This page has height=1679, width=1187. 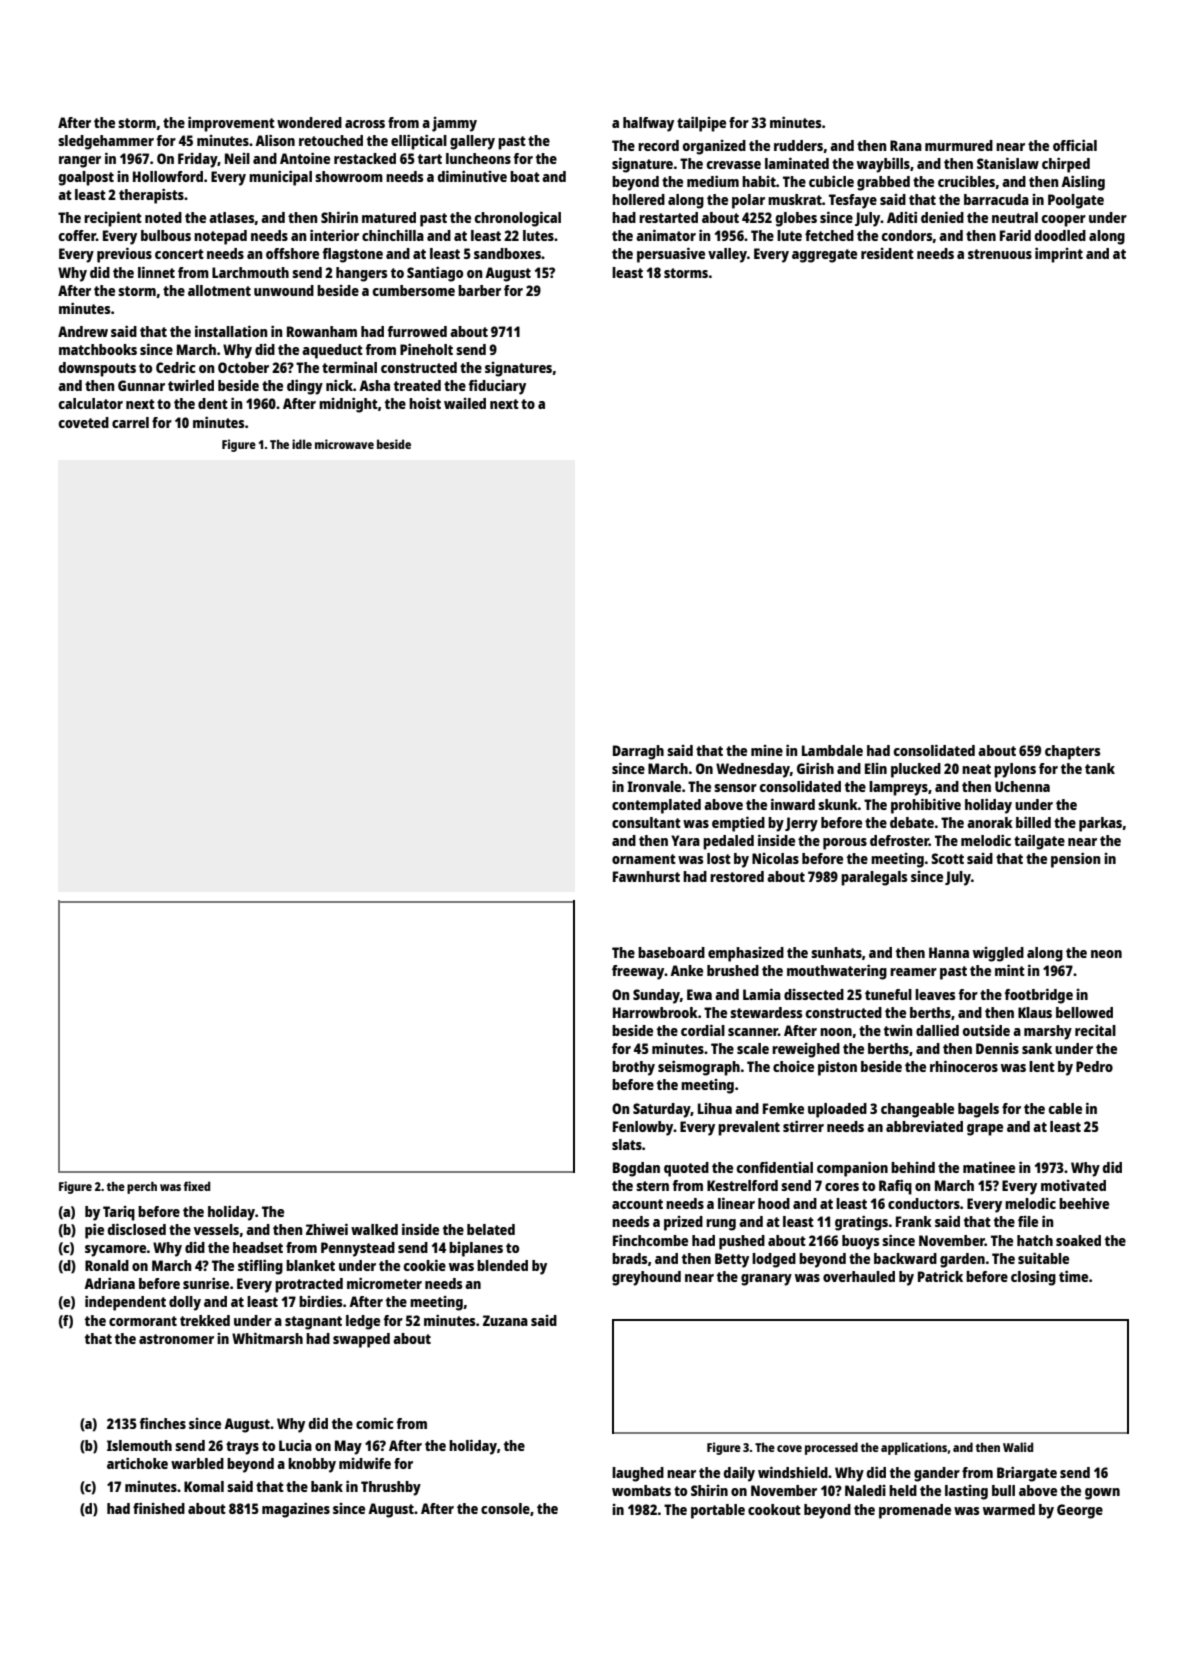 What do you see at coordinates (1073, 752) in the page?
I see `chapters` at bounding box center [1073, 752].
